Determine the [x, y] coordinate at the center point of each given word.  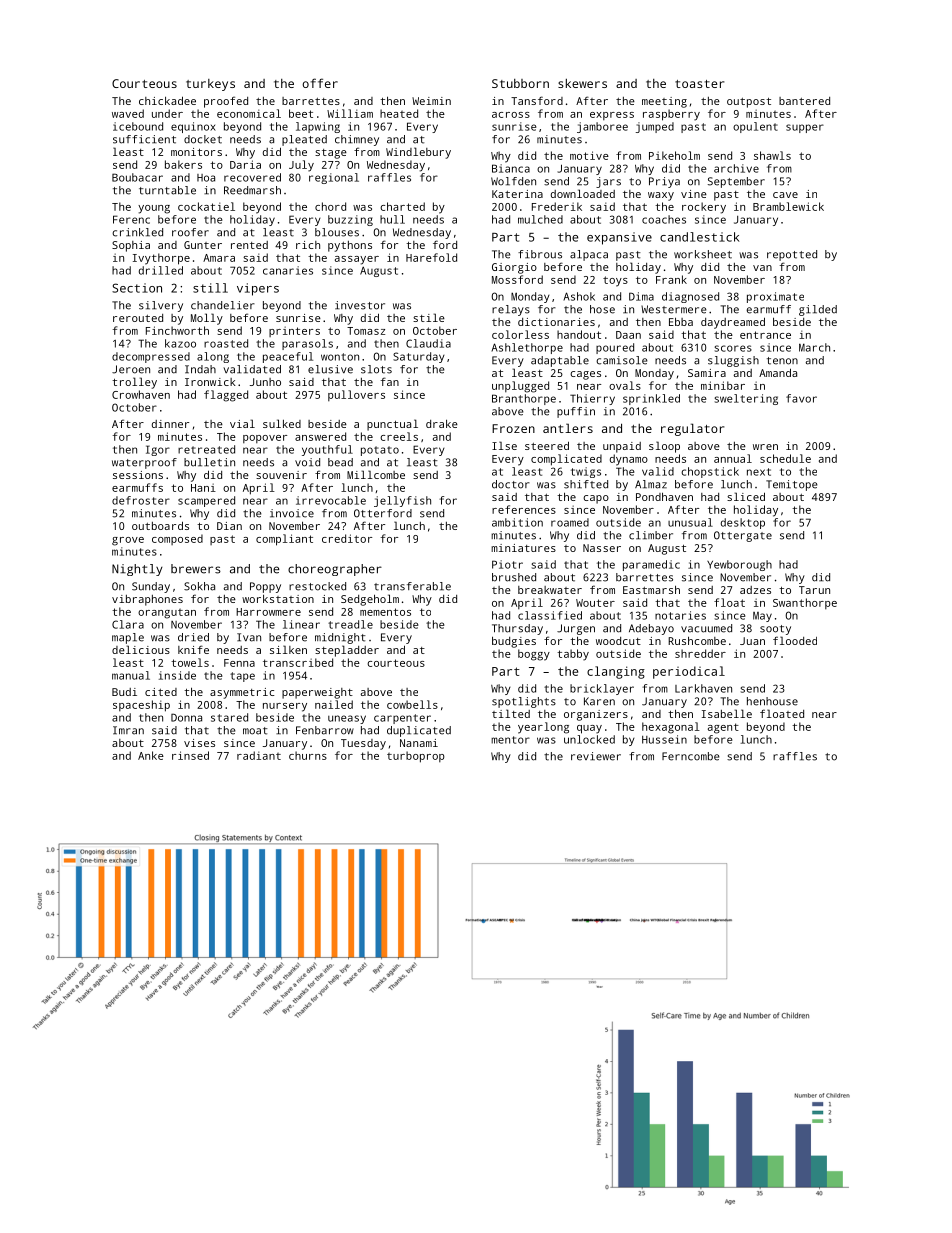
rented [249, 245]
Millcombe [376, 474]
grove [128, 541]
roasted [226, 343]
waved [128, 113]
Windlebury [418, 153]
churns [308, 755]
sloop [664, 447]
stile [429, 317]
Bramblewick [788, 206]
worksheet [703, 254]
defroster [141, 500]
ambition [517, 522]
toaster [699, 84]
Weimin [431, 101]
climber [651, 535]
